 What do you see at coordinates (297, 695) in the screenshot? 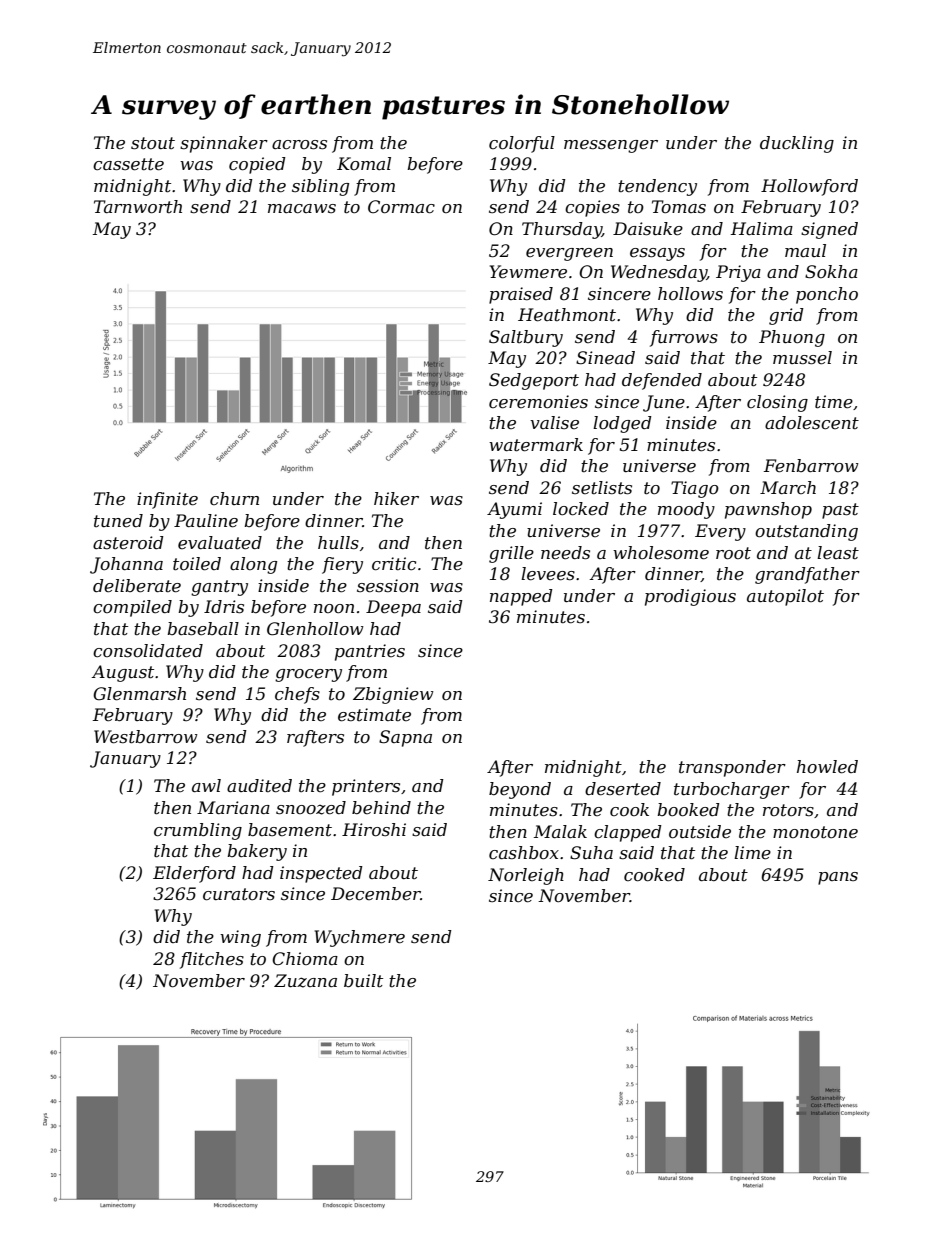
I see `chefs` at bounding box center [297, 695].
